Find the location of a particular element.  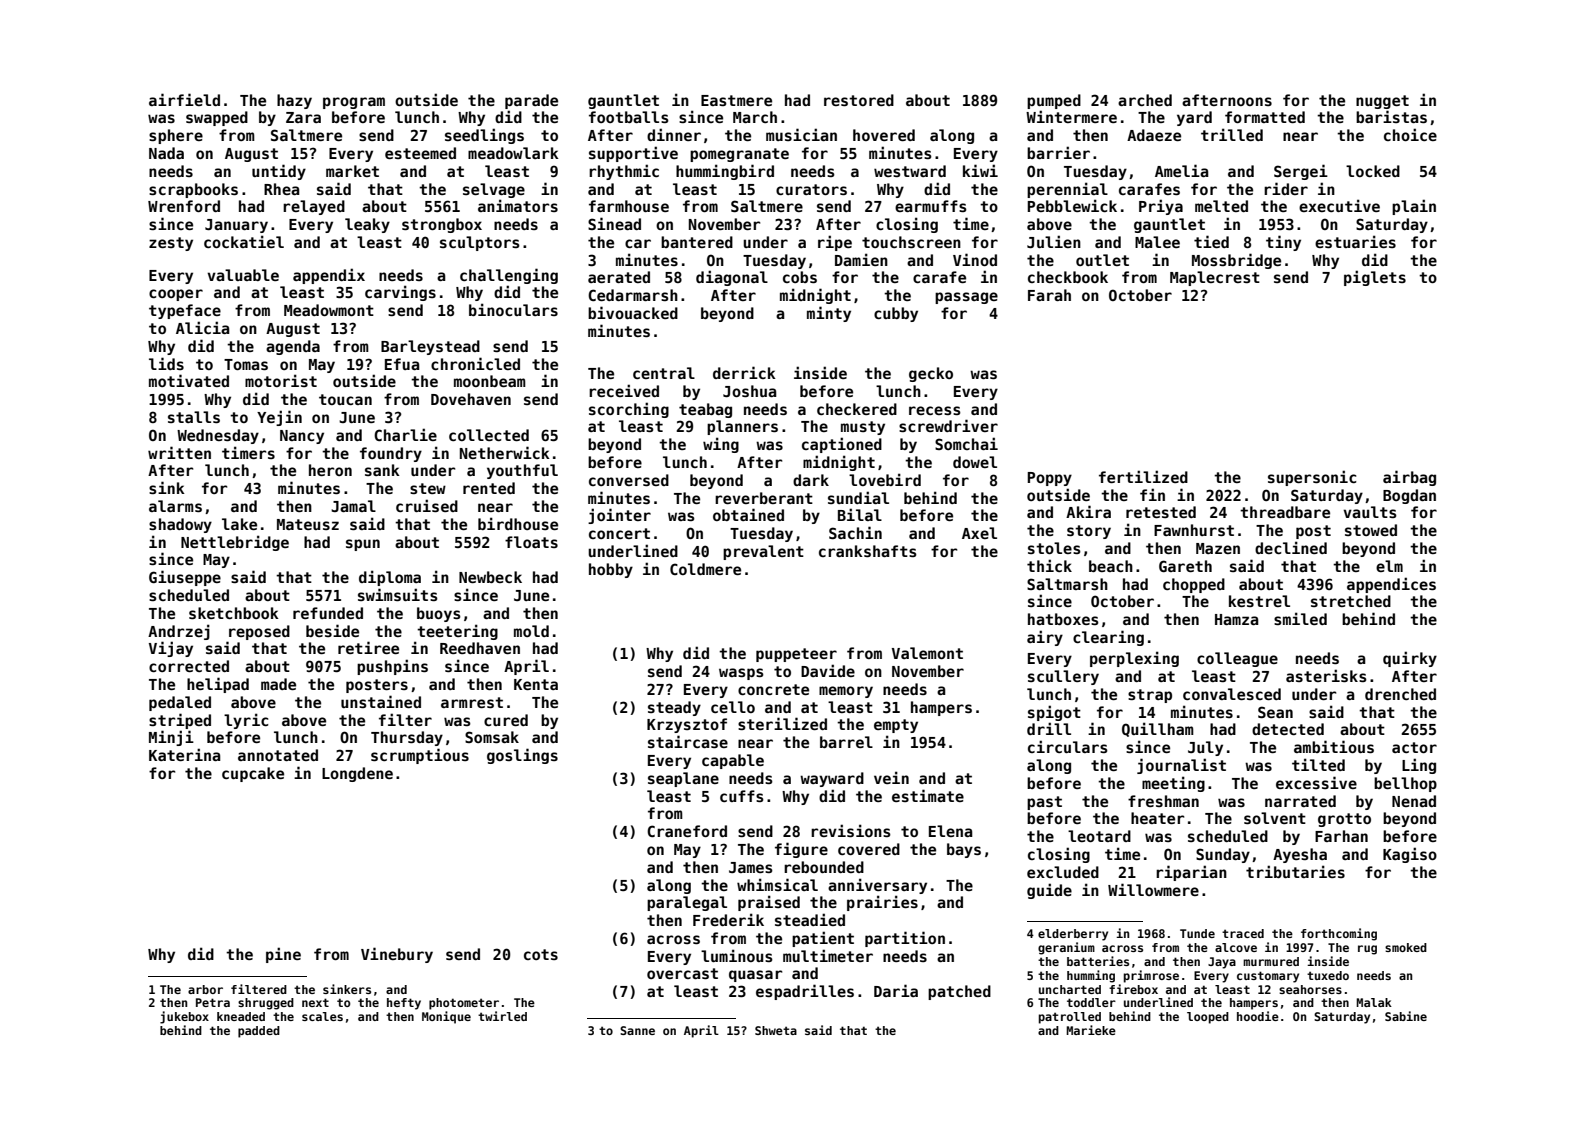

bantered is located at coordinates (697, 242).
